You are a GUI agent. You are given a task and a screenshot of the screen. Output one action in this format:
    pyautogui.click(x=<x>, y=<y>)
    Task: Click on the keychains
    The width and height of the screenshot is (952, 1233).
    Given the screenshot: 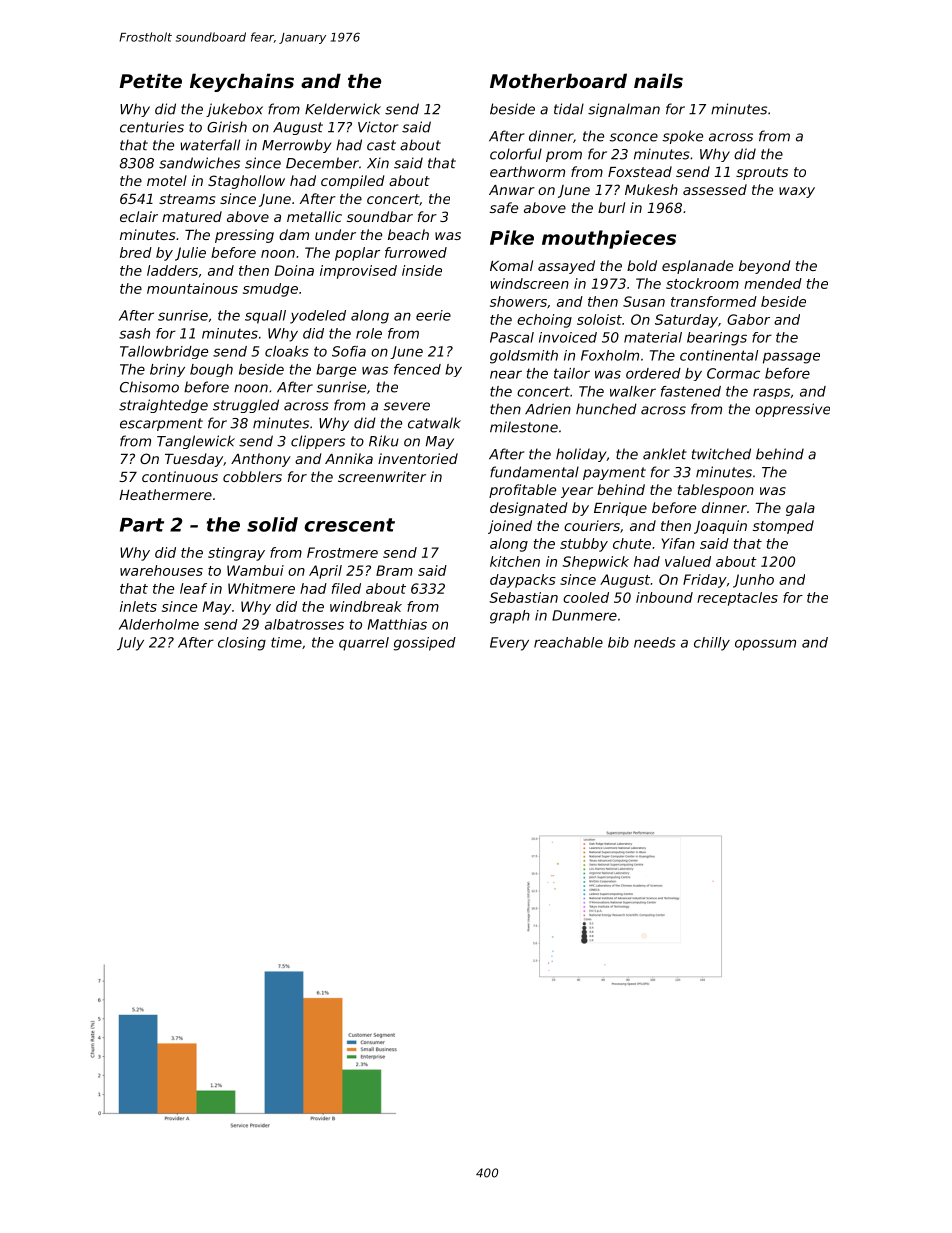 What is the action you would take?
    pyautogui.click(x=242, y=82)
